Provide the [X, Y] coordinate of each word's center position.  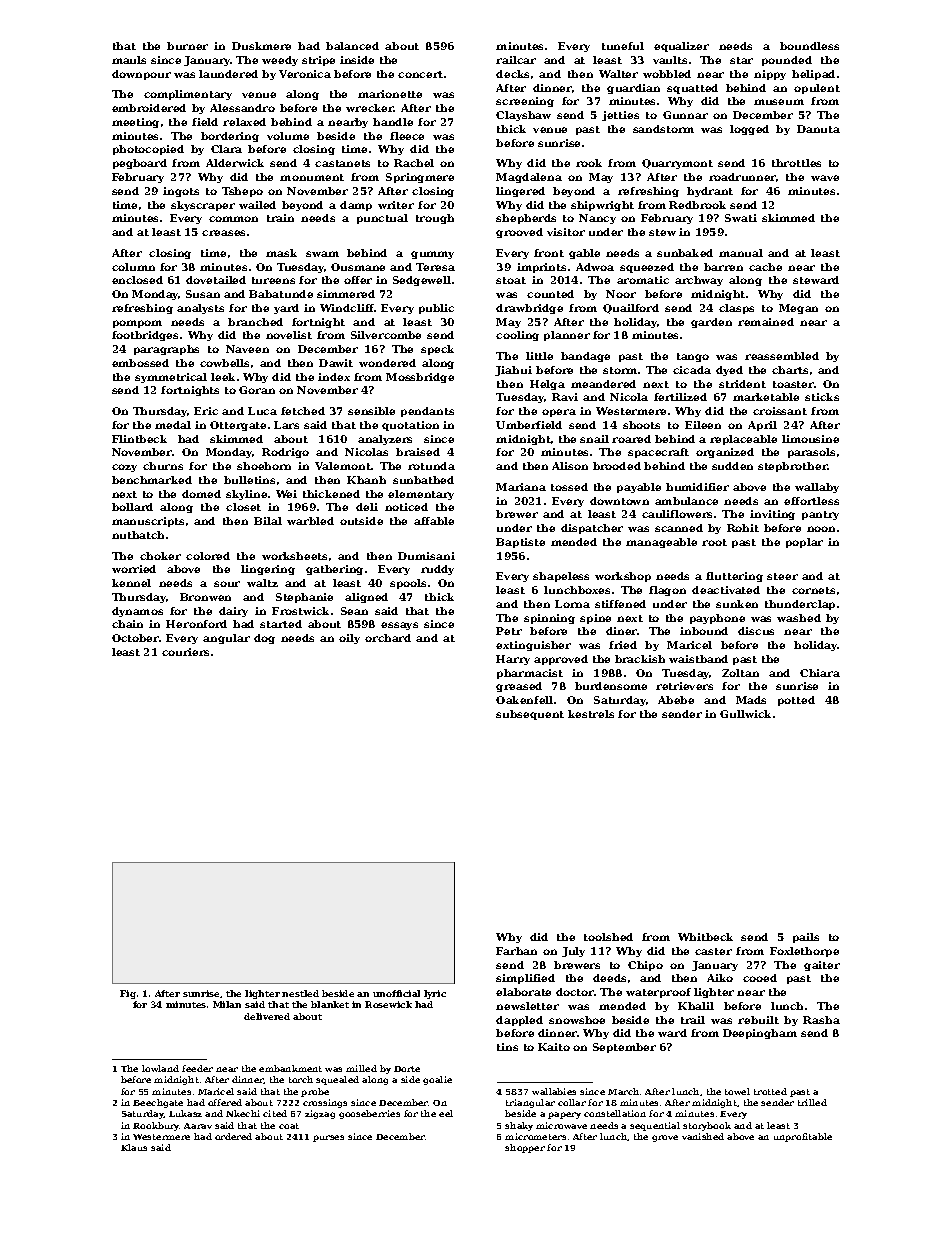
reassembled [782, 356]
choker [160, 556]
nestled [300, 993]
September [624, 1048]
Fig [128, 994]
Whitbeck [705, 937]
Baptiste [520, 543]
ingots [181, 192]
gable [584, 254]
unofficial [396, 993]
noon [821, 529]
